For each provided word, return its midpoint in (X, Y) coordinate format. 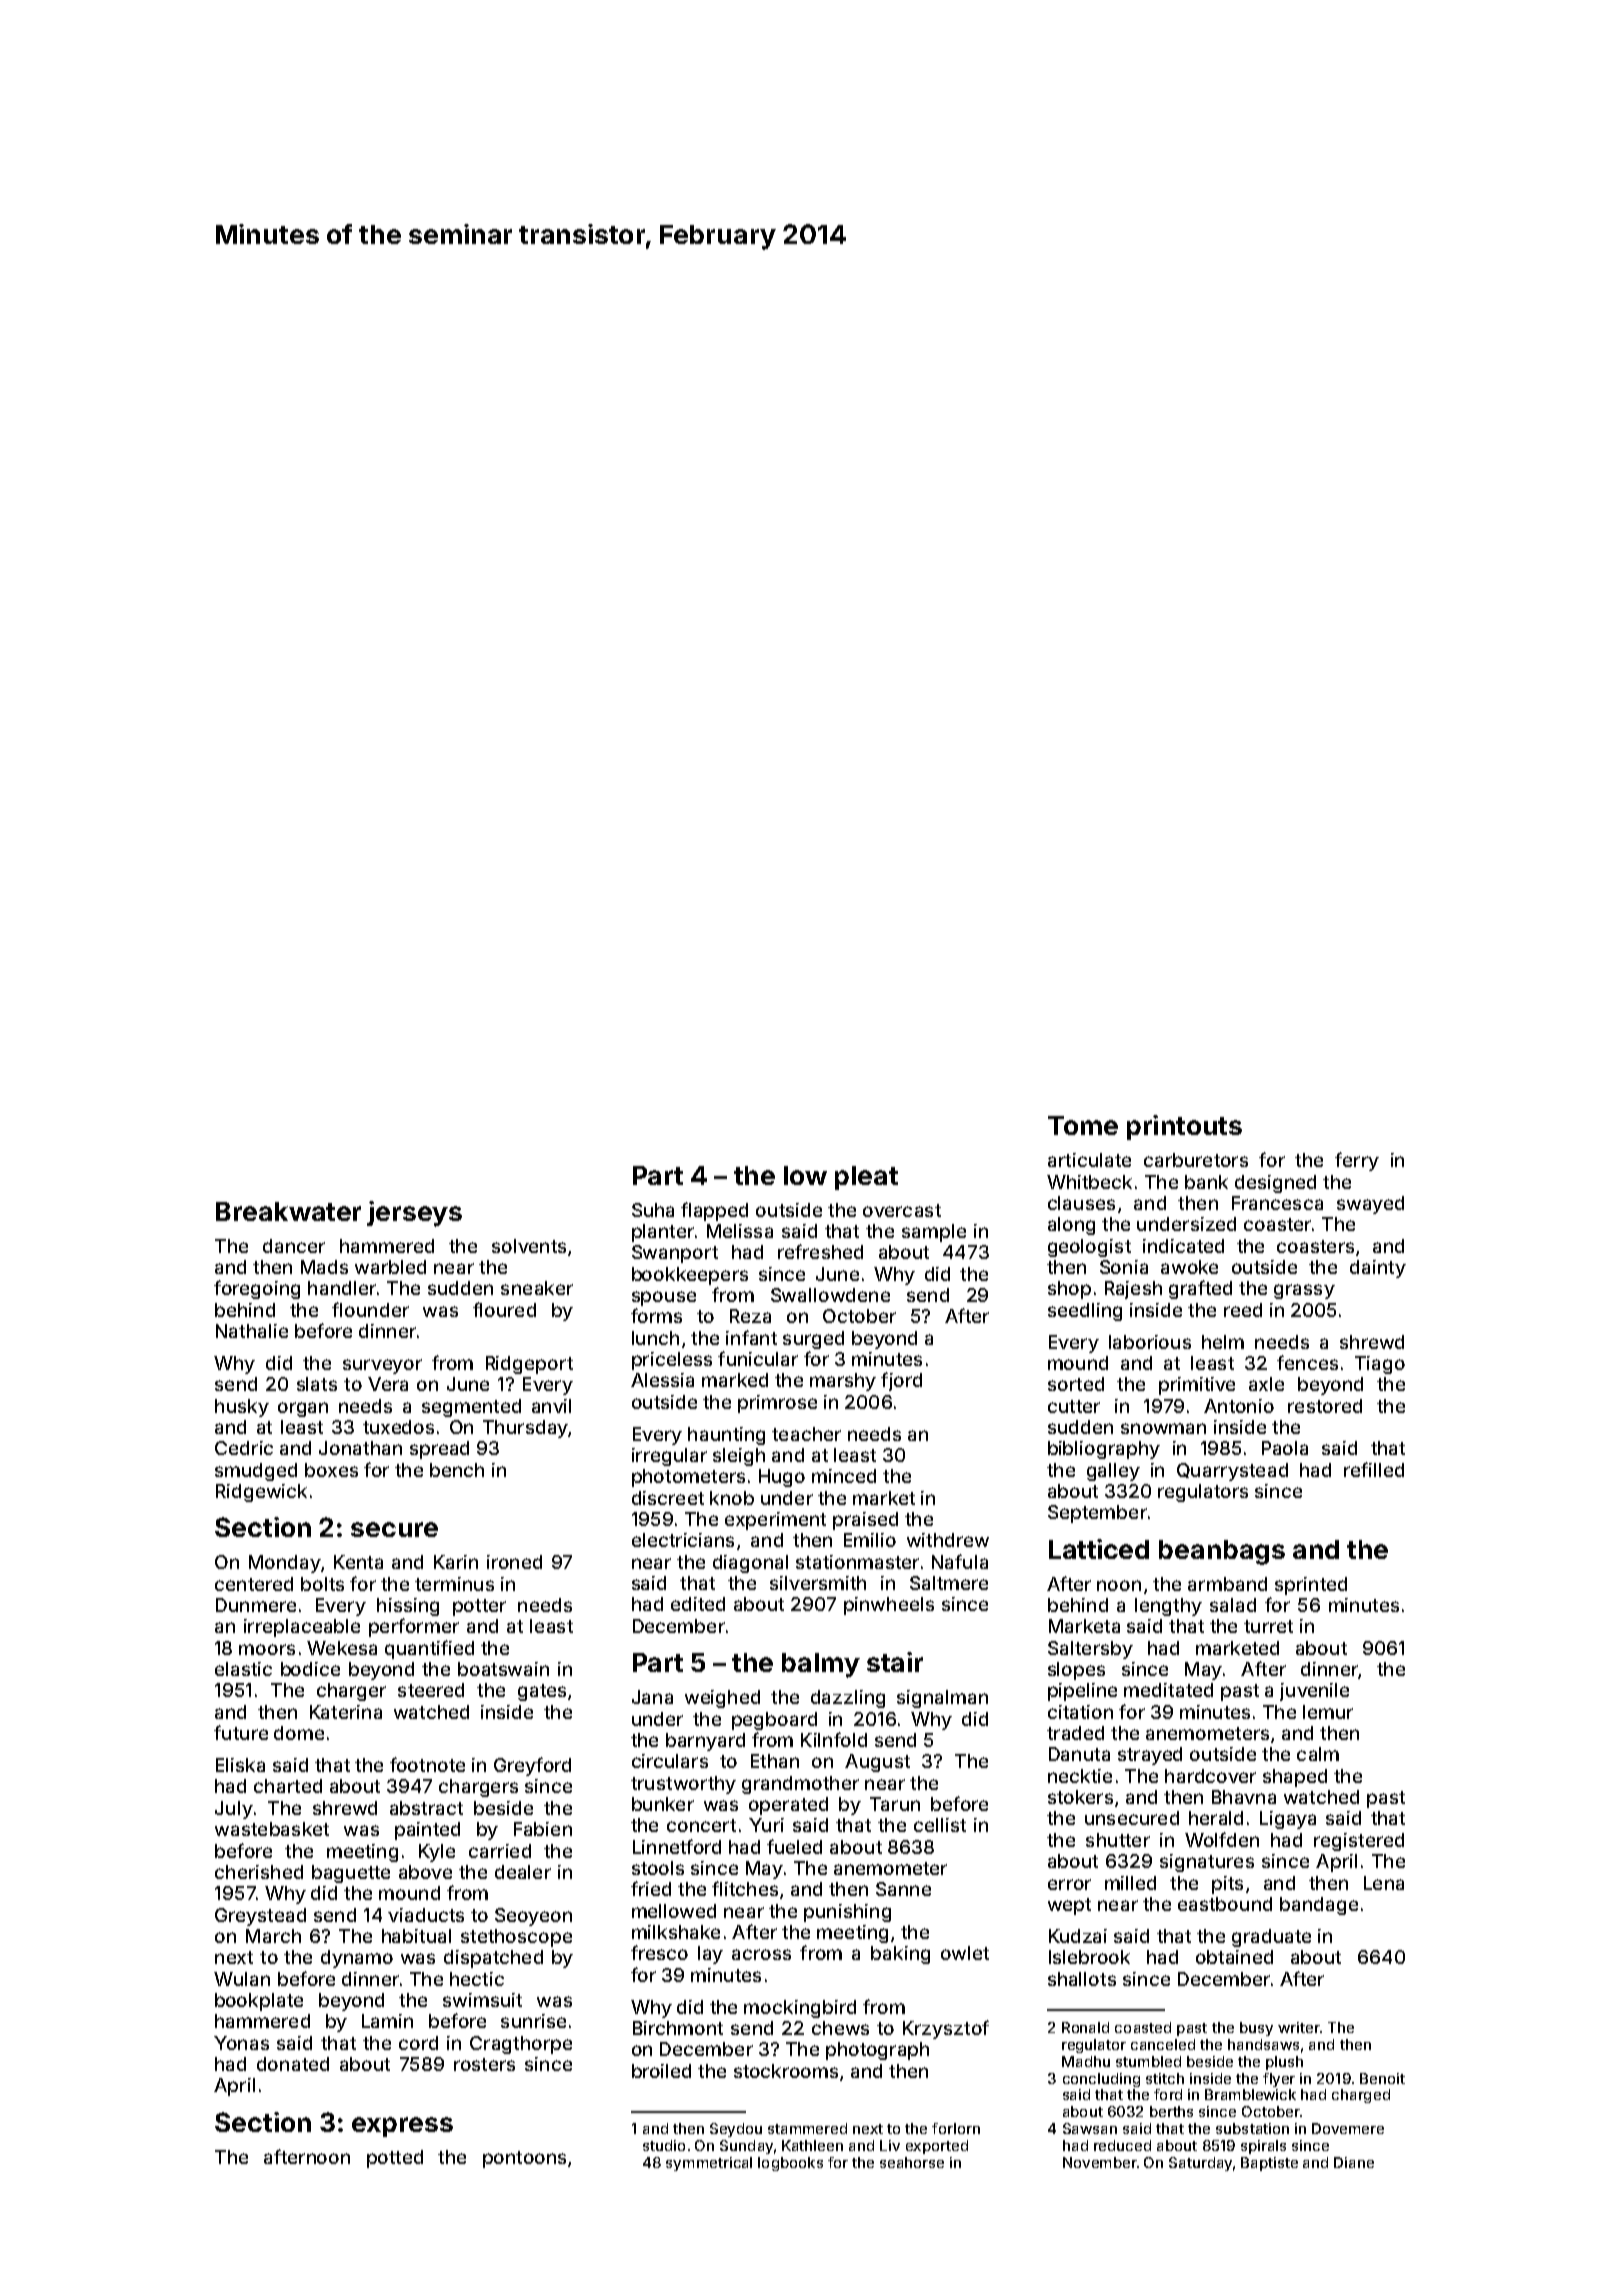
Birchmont (678, 2028)
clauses (1081, 1203)
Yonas (241, 2043)
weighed (722, 1699)
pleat (866, 1178)
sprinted (1311, 1586)
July (234, 1810)
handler (342, 1288)
